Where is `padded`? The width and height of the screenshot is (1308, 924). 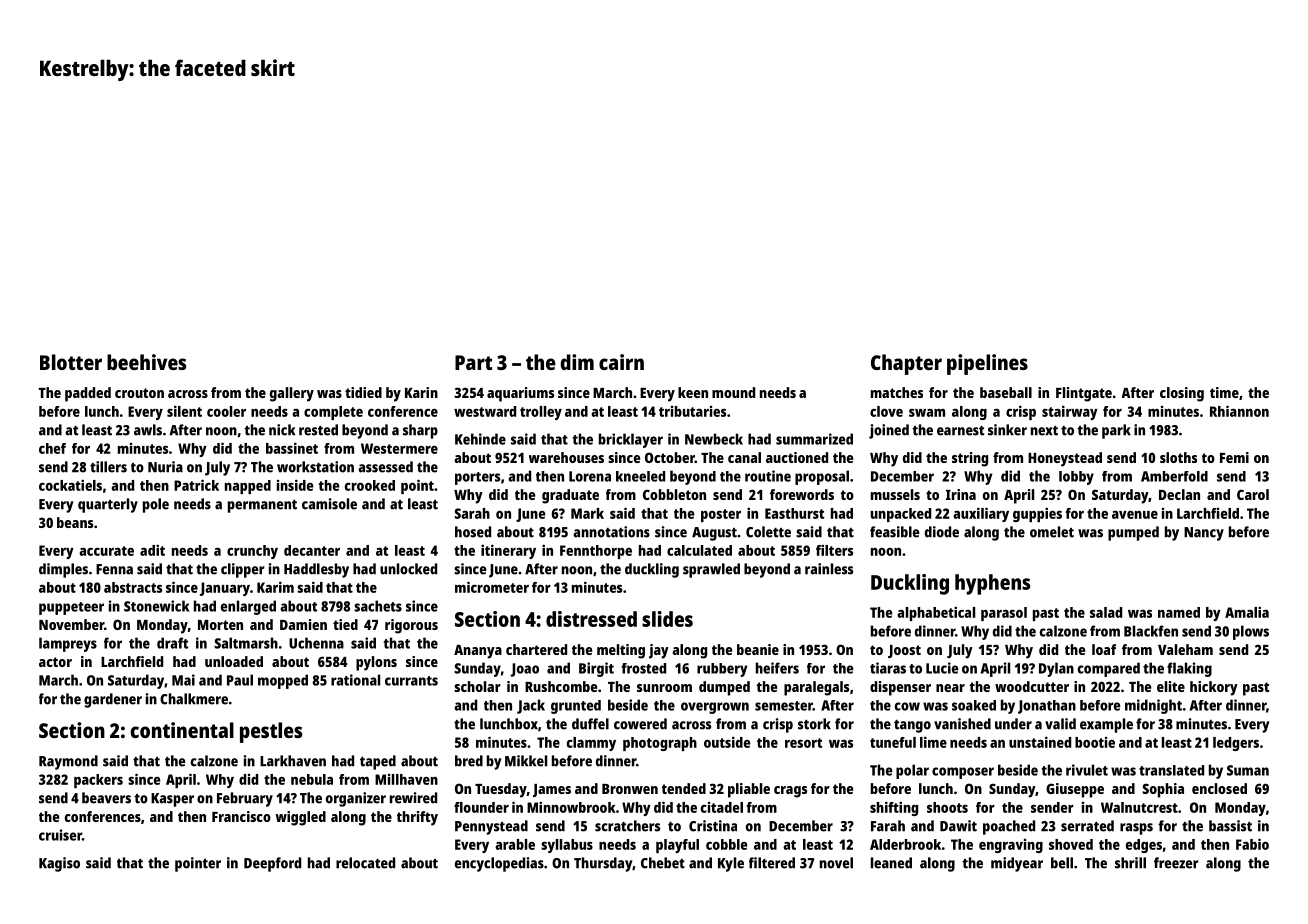 padded is located at coordinates (88, 394).
